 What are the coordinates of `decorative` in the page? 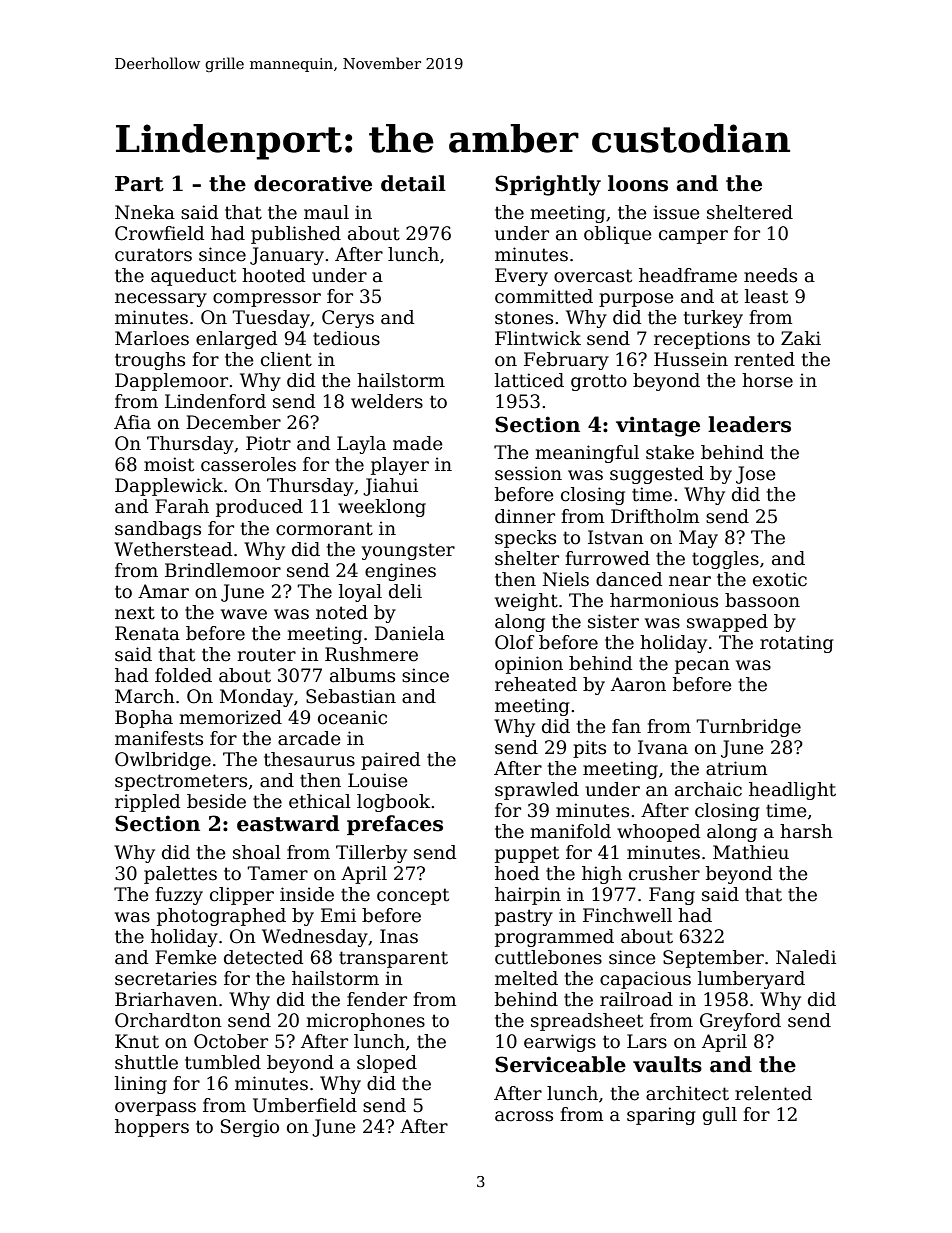 It's located at (313, 183).
